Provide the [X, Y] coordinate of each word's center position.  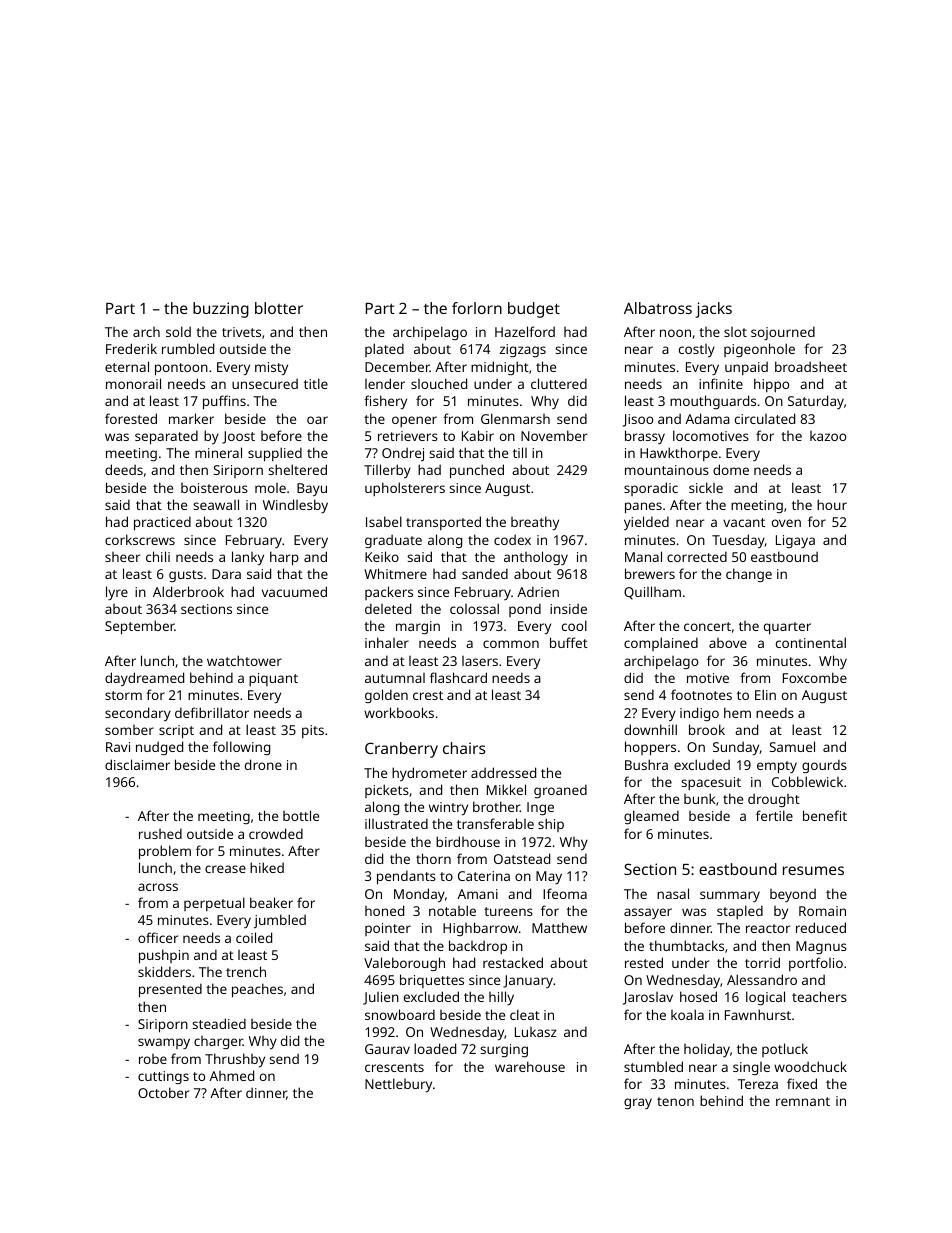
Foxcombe [815, 677]
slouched [439, 383]
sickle [706, 487]
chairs [464, 748]
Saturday [816, 402]
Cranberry [401, 750]
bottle [301, 815]
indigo [699, 714]
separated [166, 437]
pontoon [181, 369]
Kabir [478, 435]
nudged [159, 748]
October [163, 1092]
